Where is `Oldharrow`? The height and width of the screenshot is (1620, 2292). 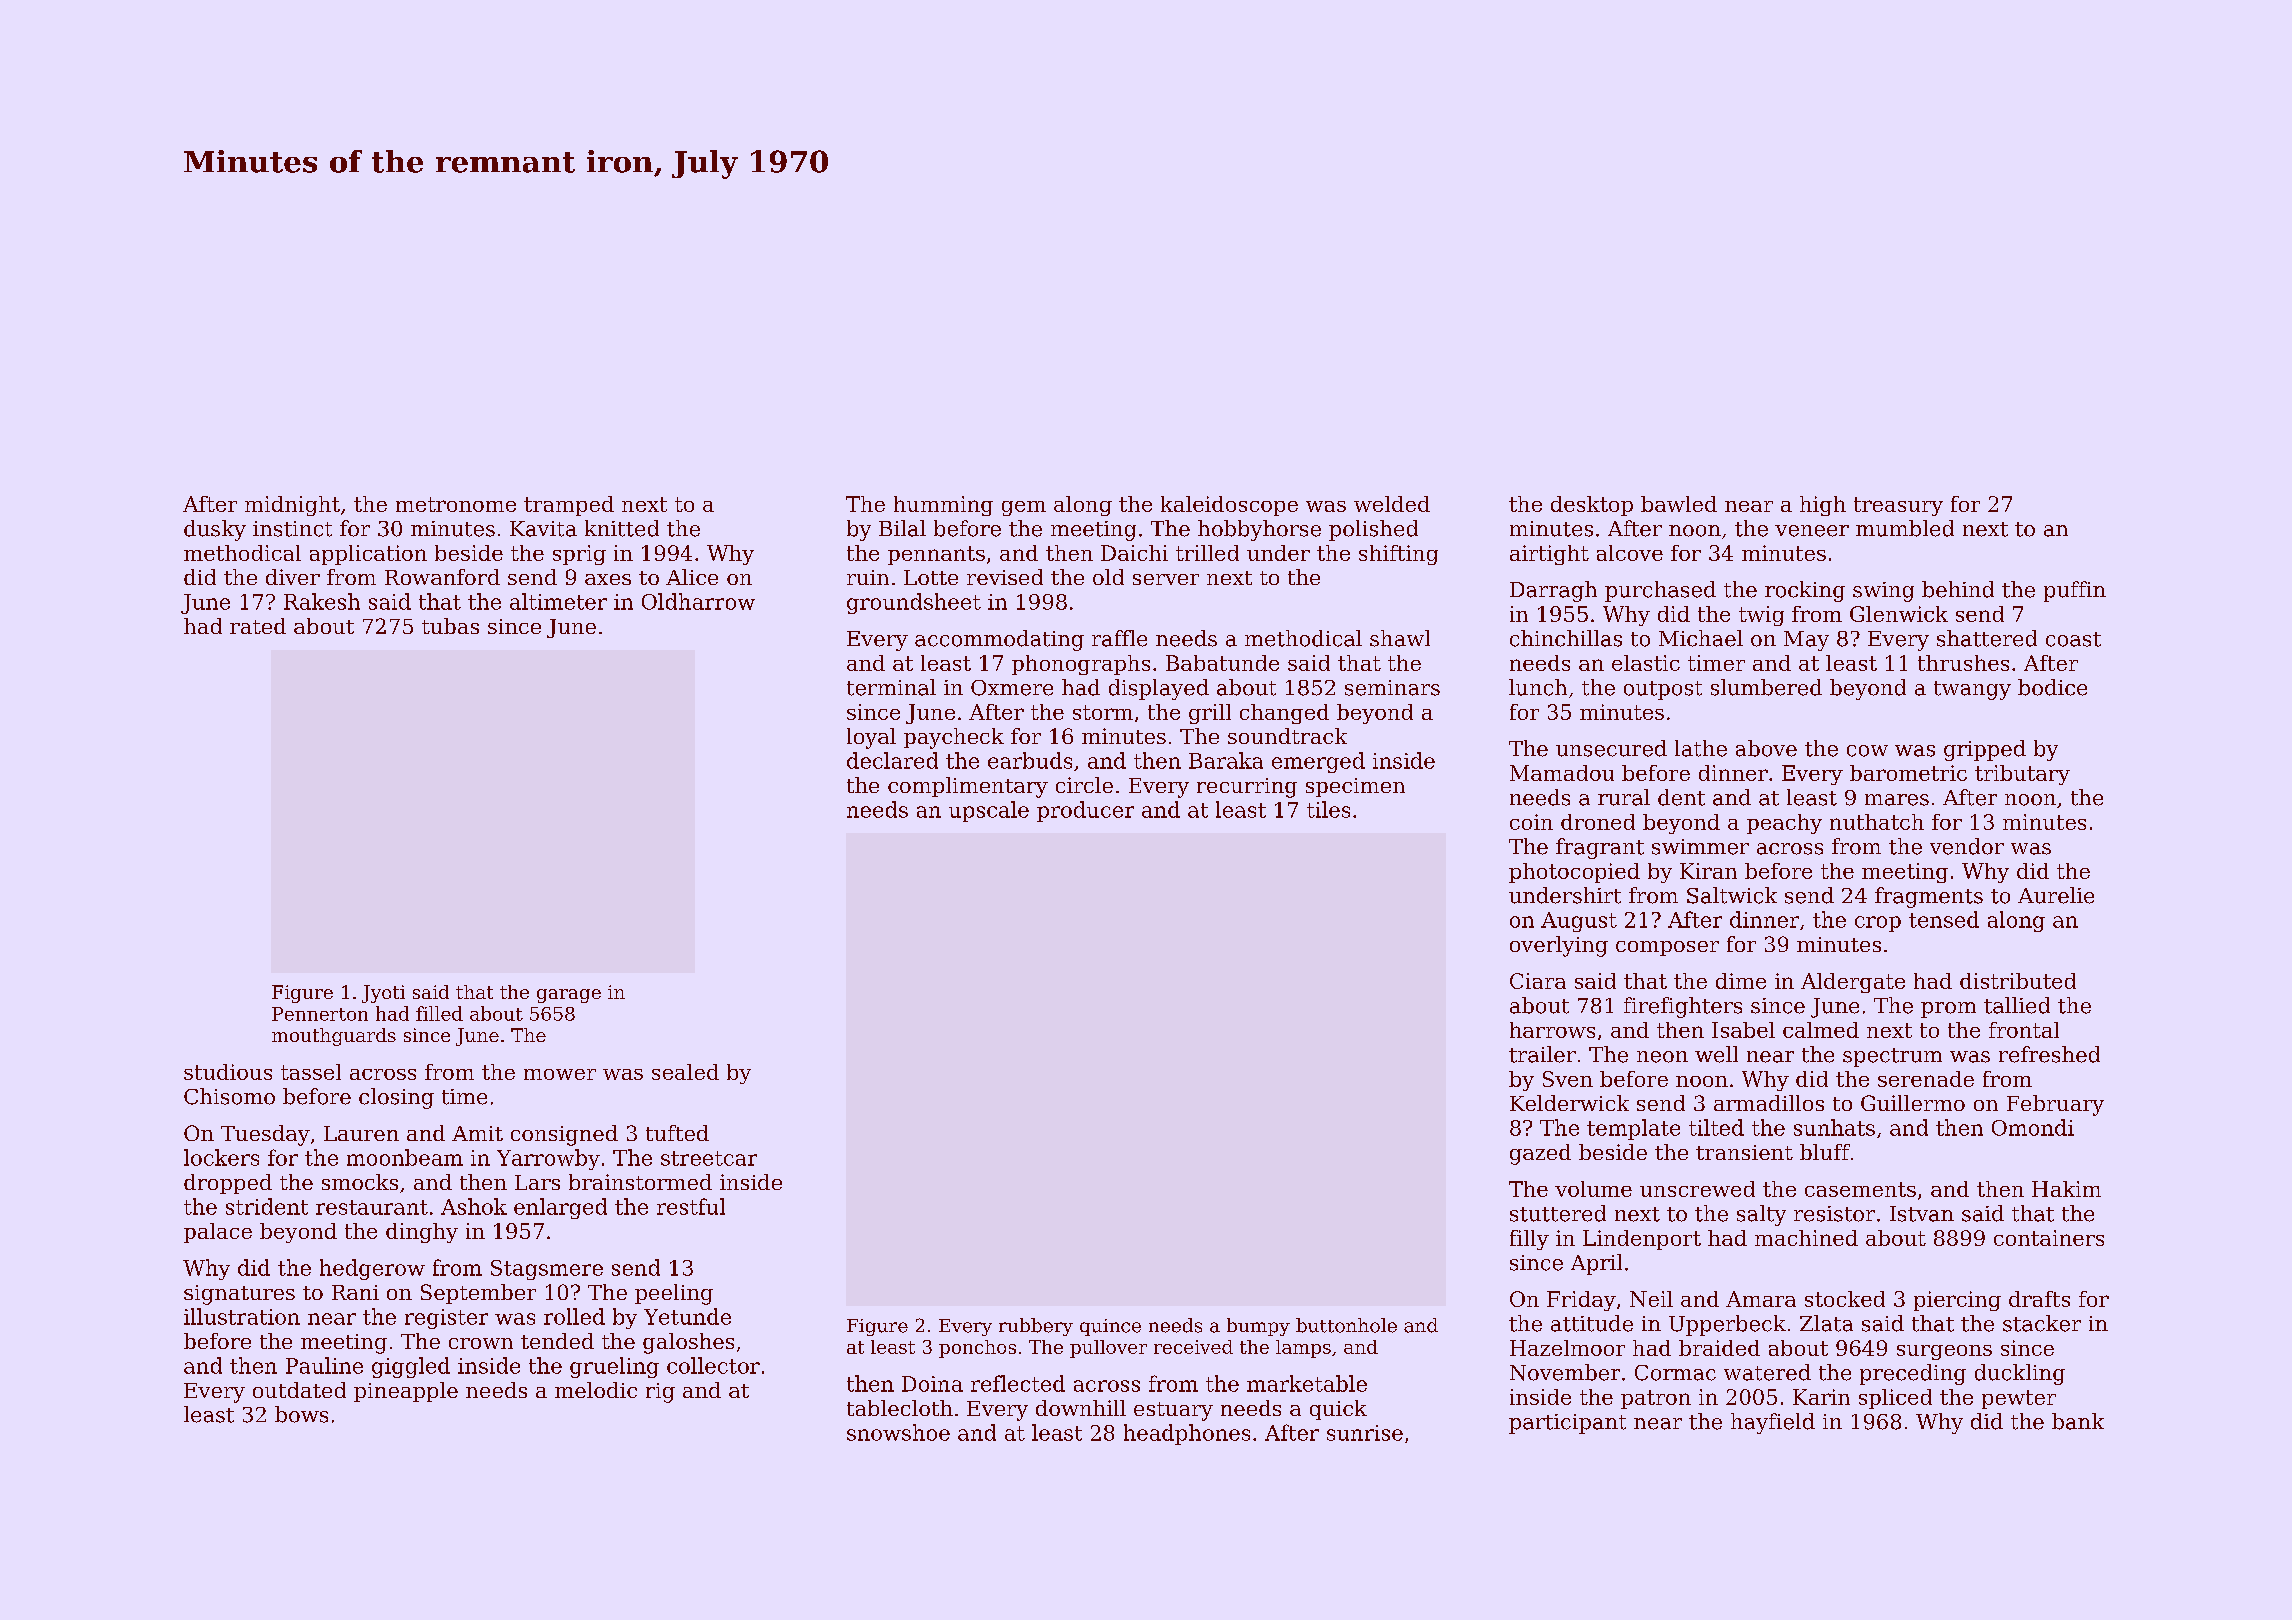
Oldharrow is located at coordinates (698, 601).
